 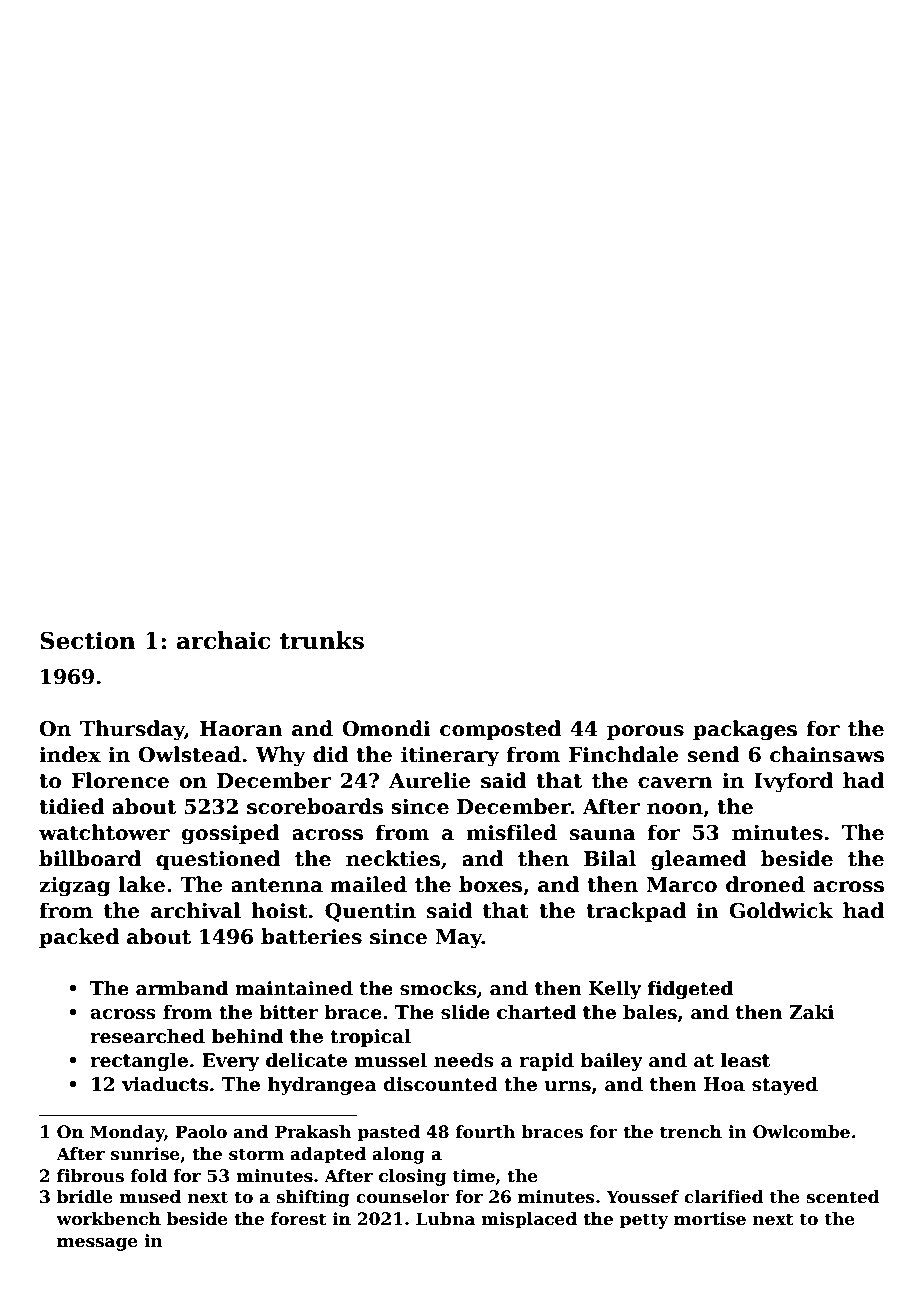 I want to click on archaic, so click(x=224, y=640).
